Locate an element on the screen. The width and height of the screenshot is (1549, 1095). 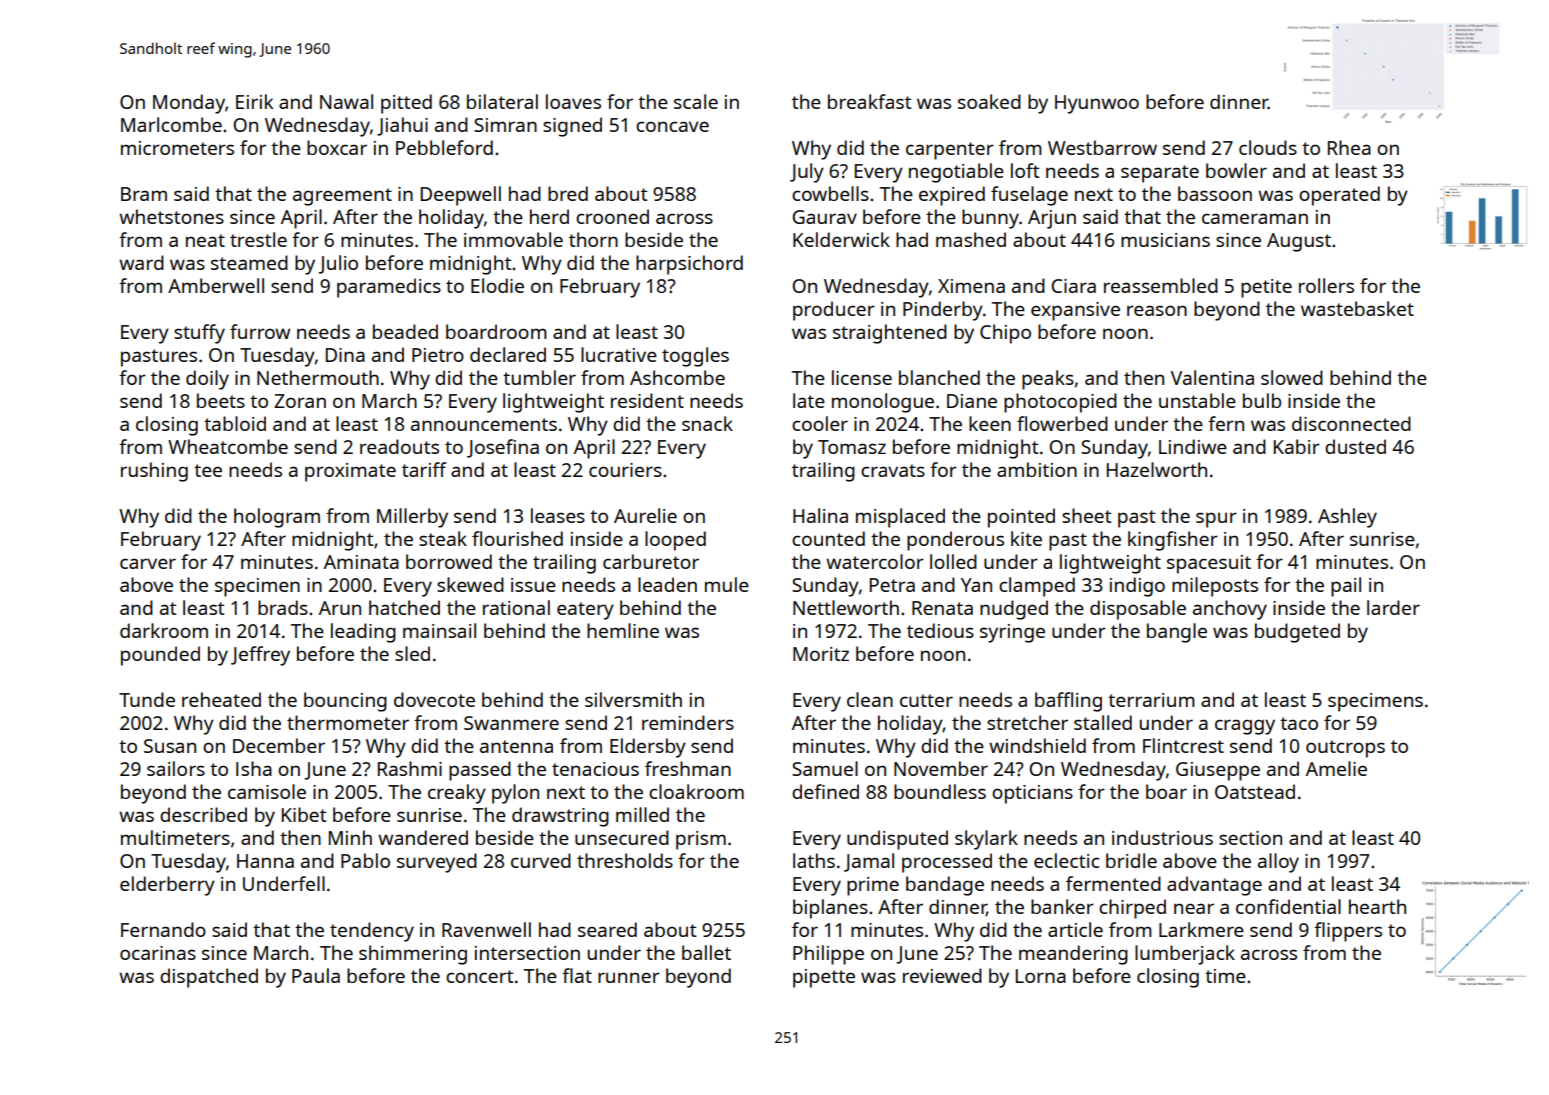
Valentina is located at coordinates (1212, 377).
